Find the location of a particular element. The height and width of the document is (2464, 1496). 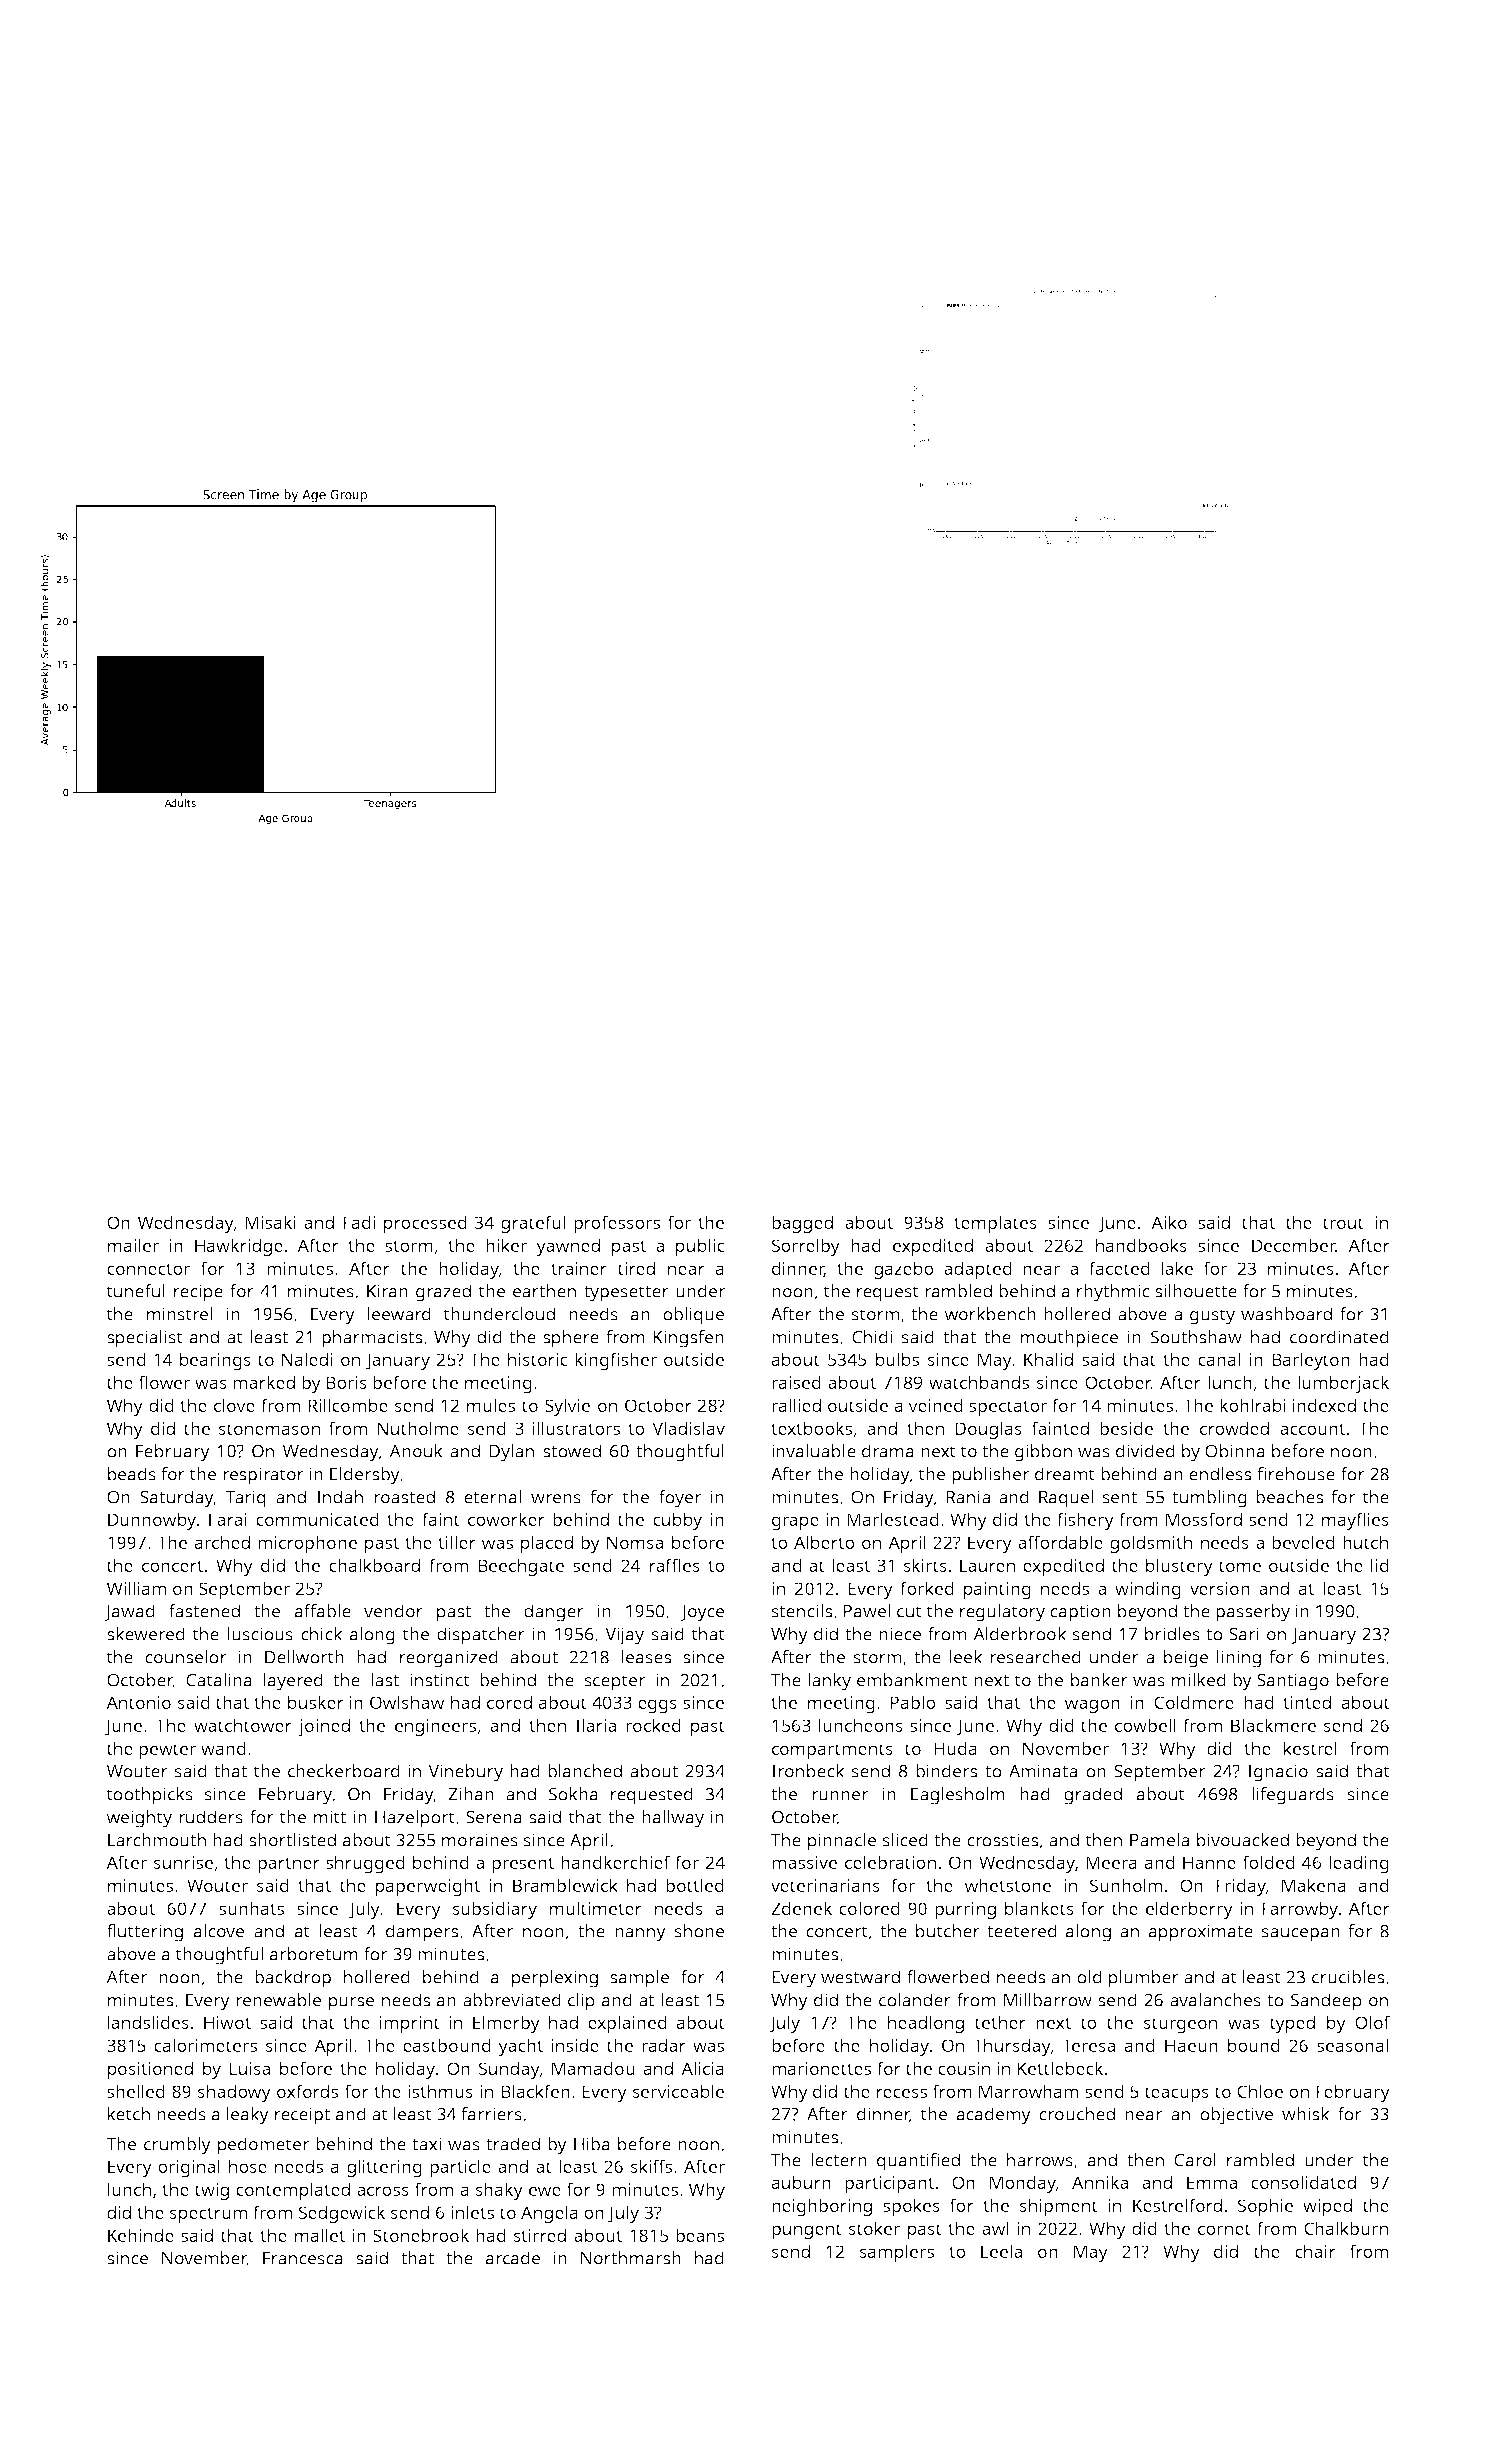

toothpicks is located at coordinates (150, 1796).
